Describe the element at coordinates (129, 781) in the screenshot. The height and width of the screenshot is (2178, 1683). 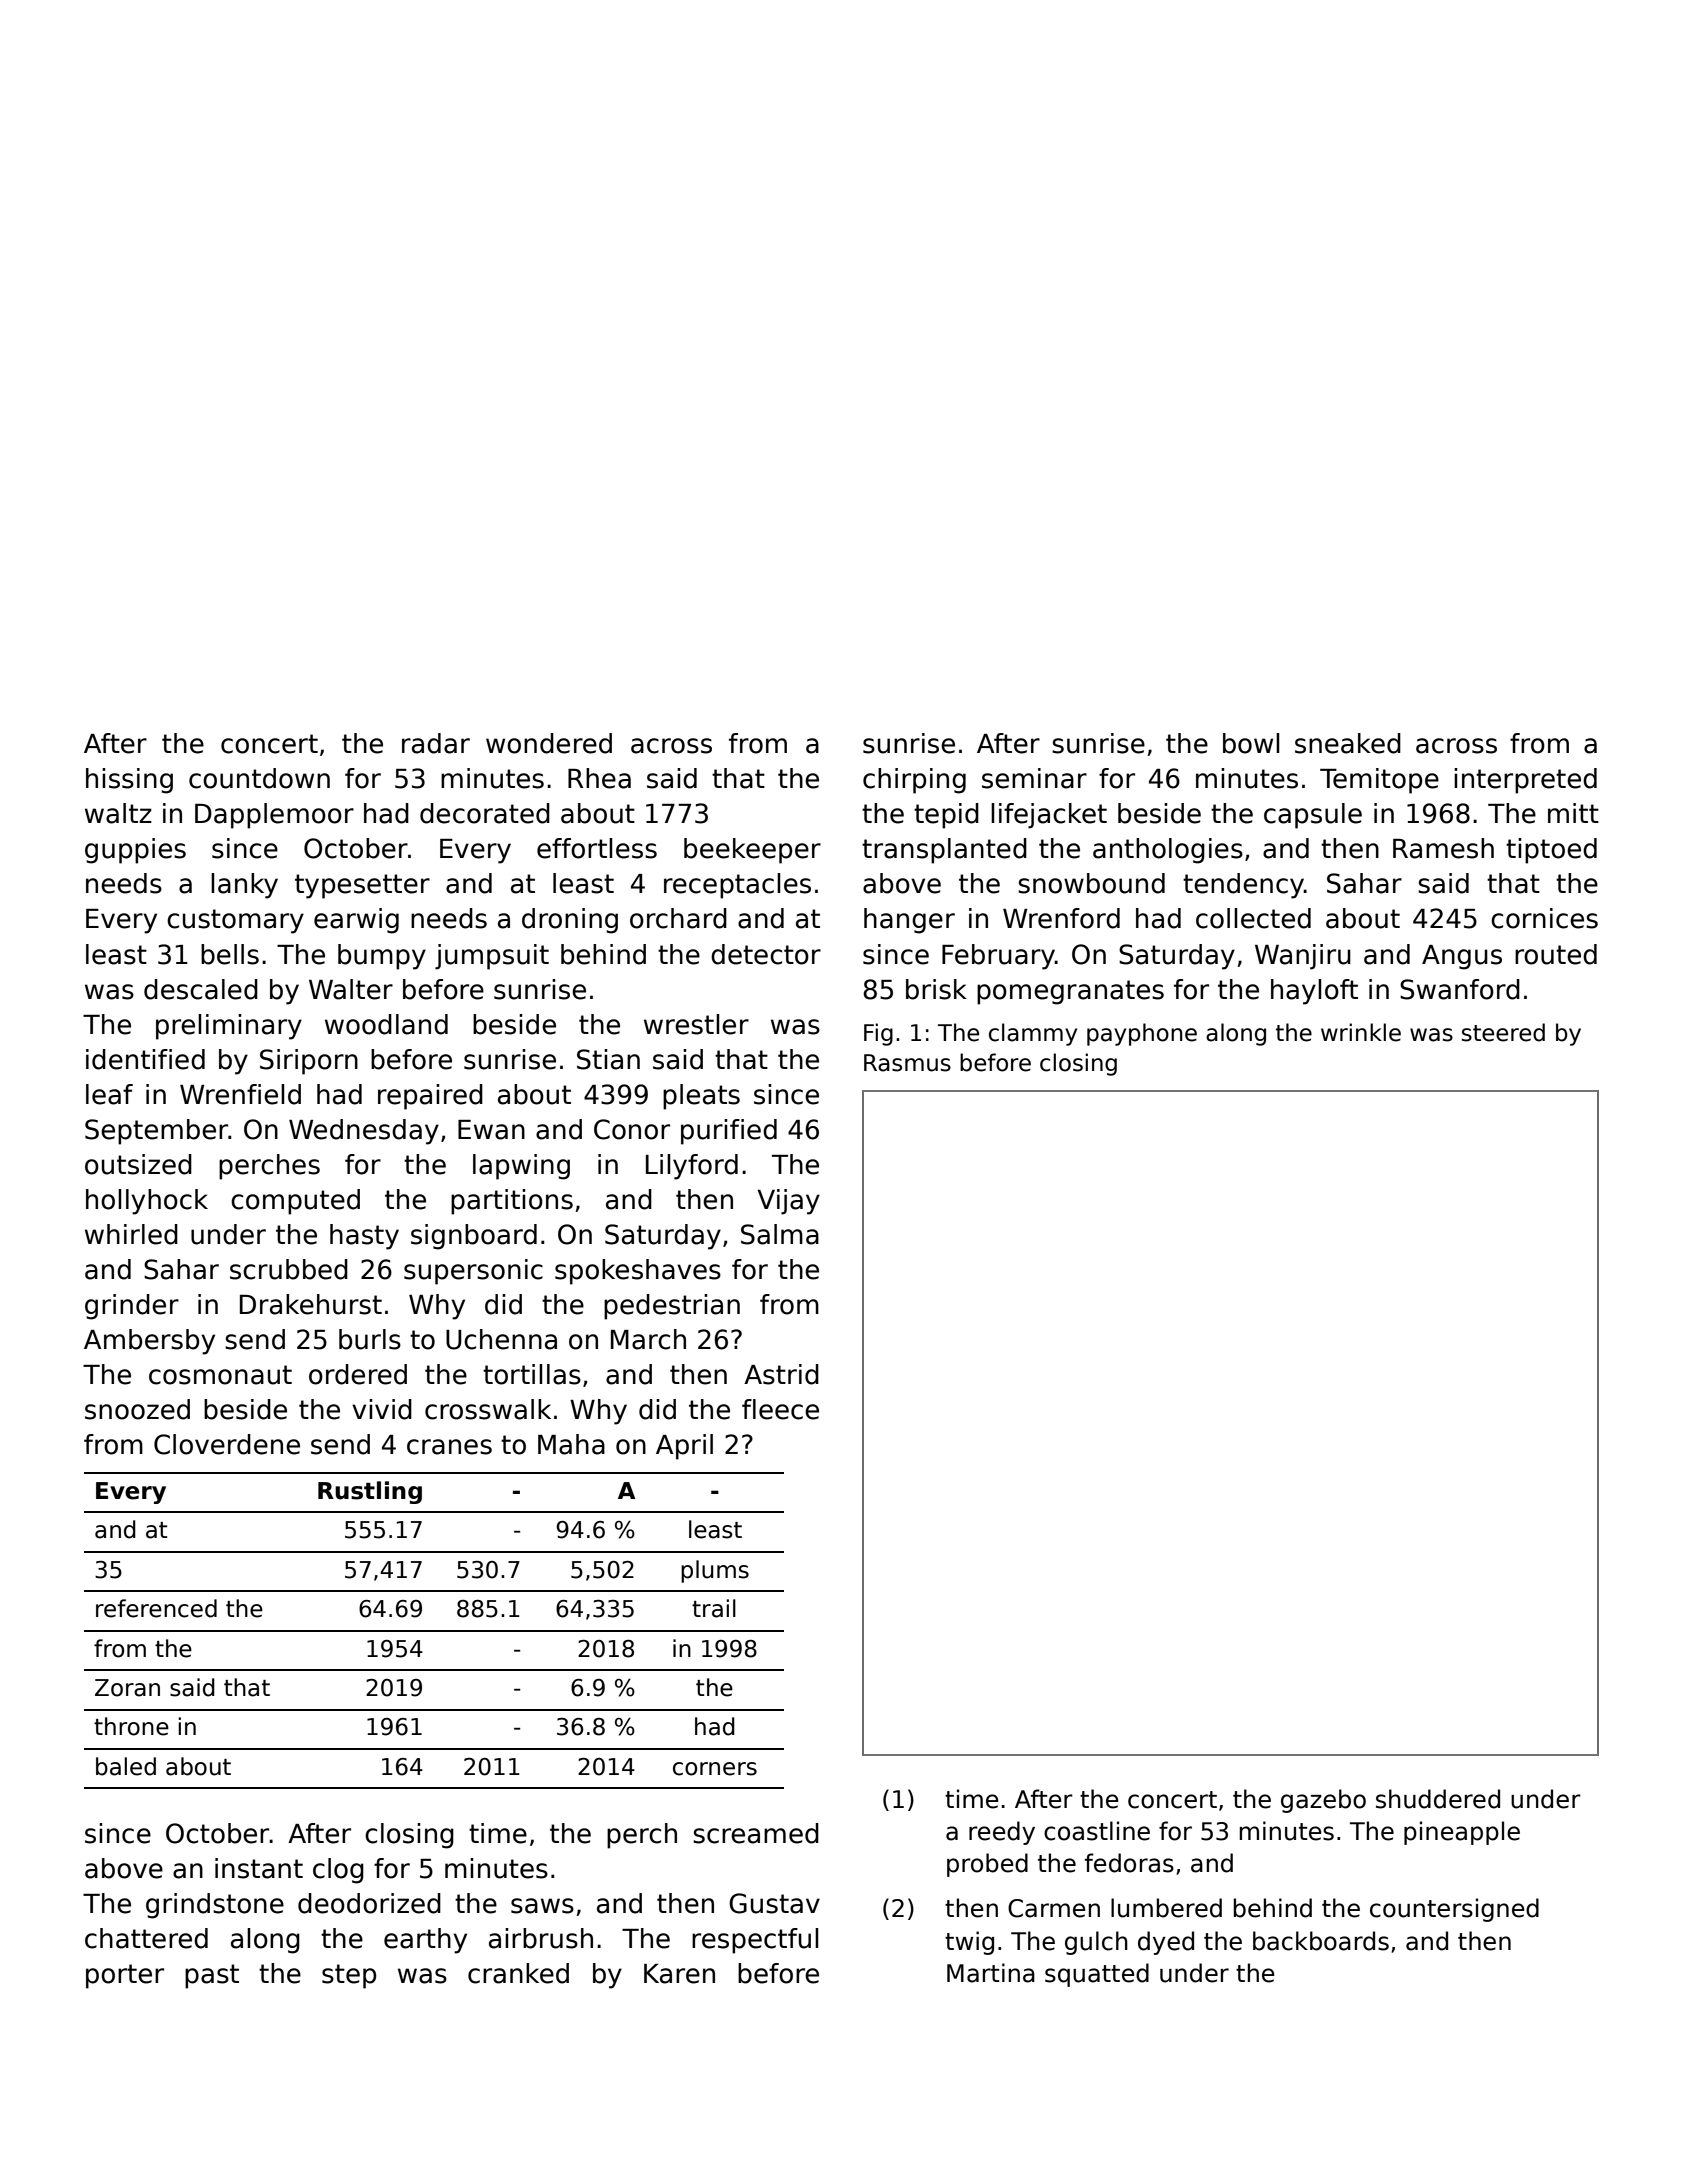
I see `hissing` at that location.
